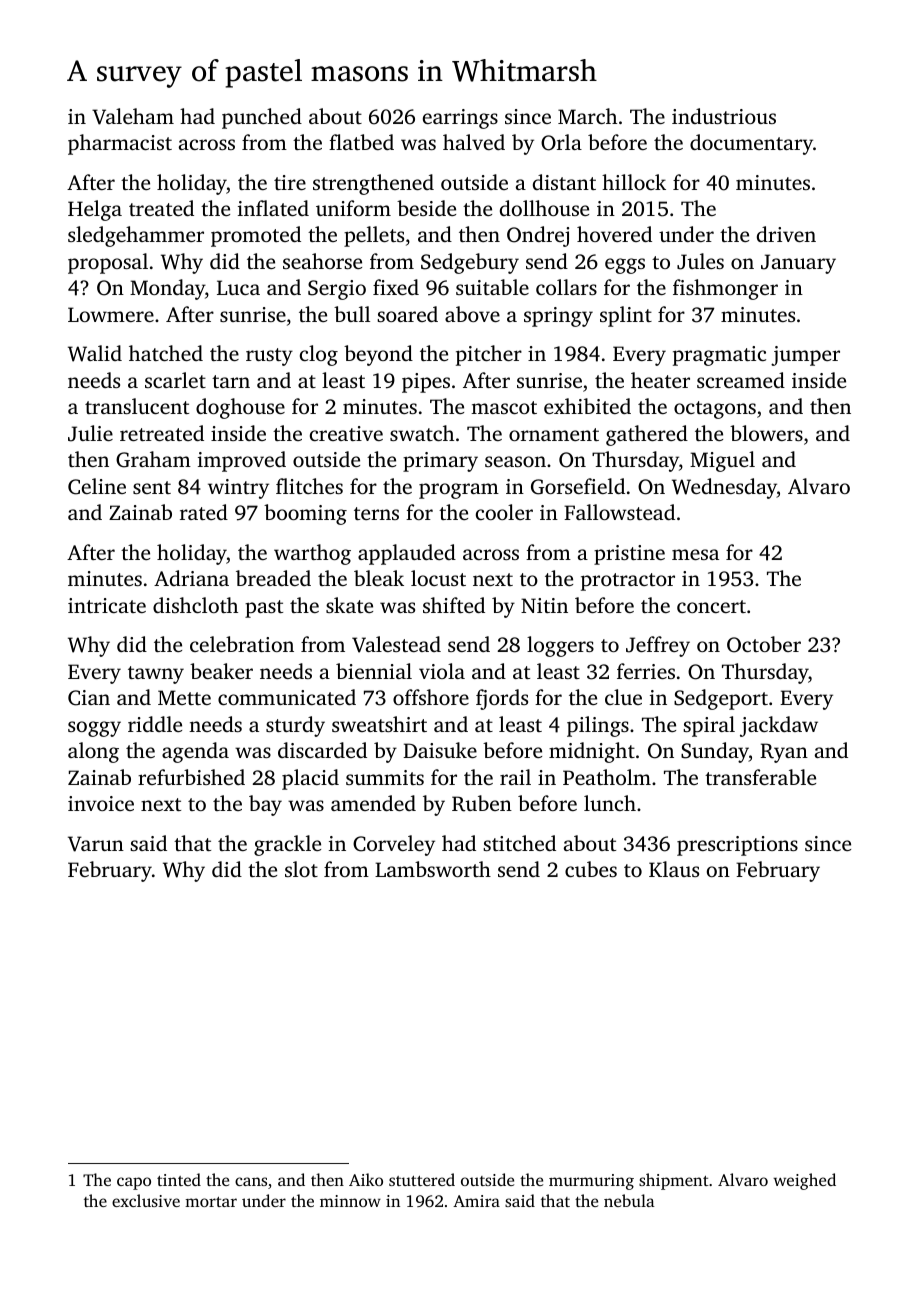 This screenshot has width=924, height=1314. Describe the element at coordinates (366, 1179) in the screenshot. I see `Aiko` at that location.
